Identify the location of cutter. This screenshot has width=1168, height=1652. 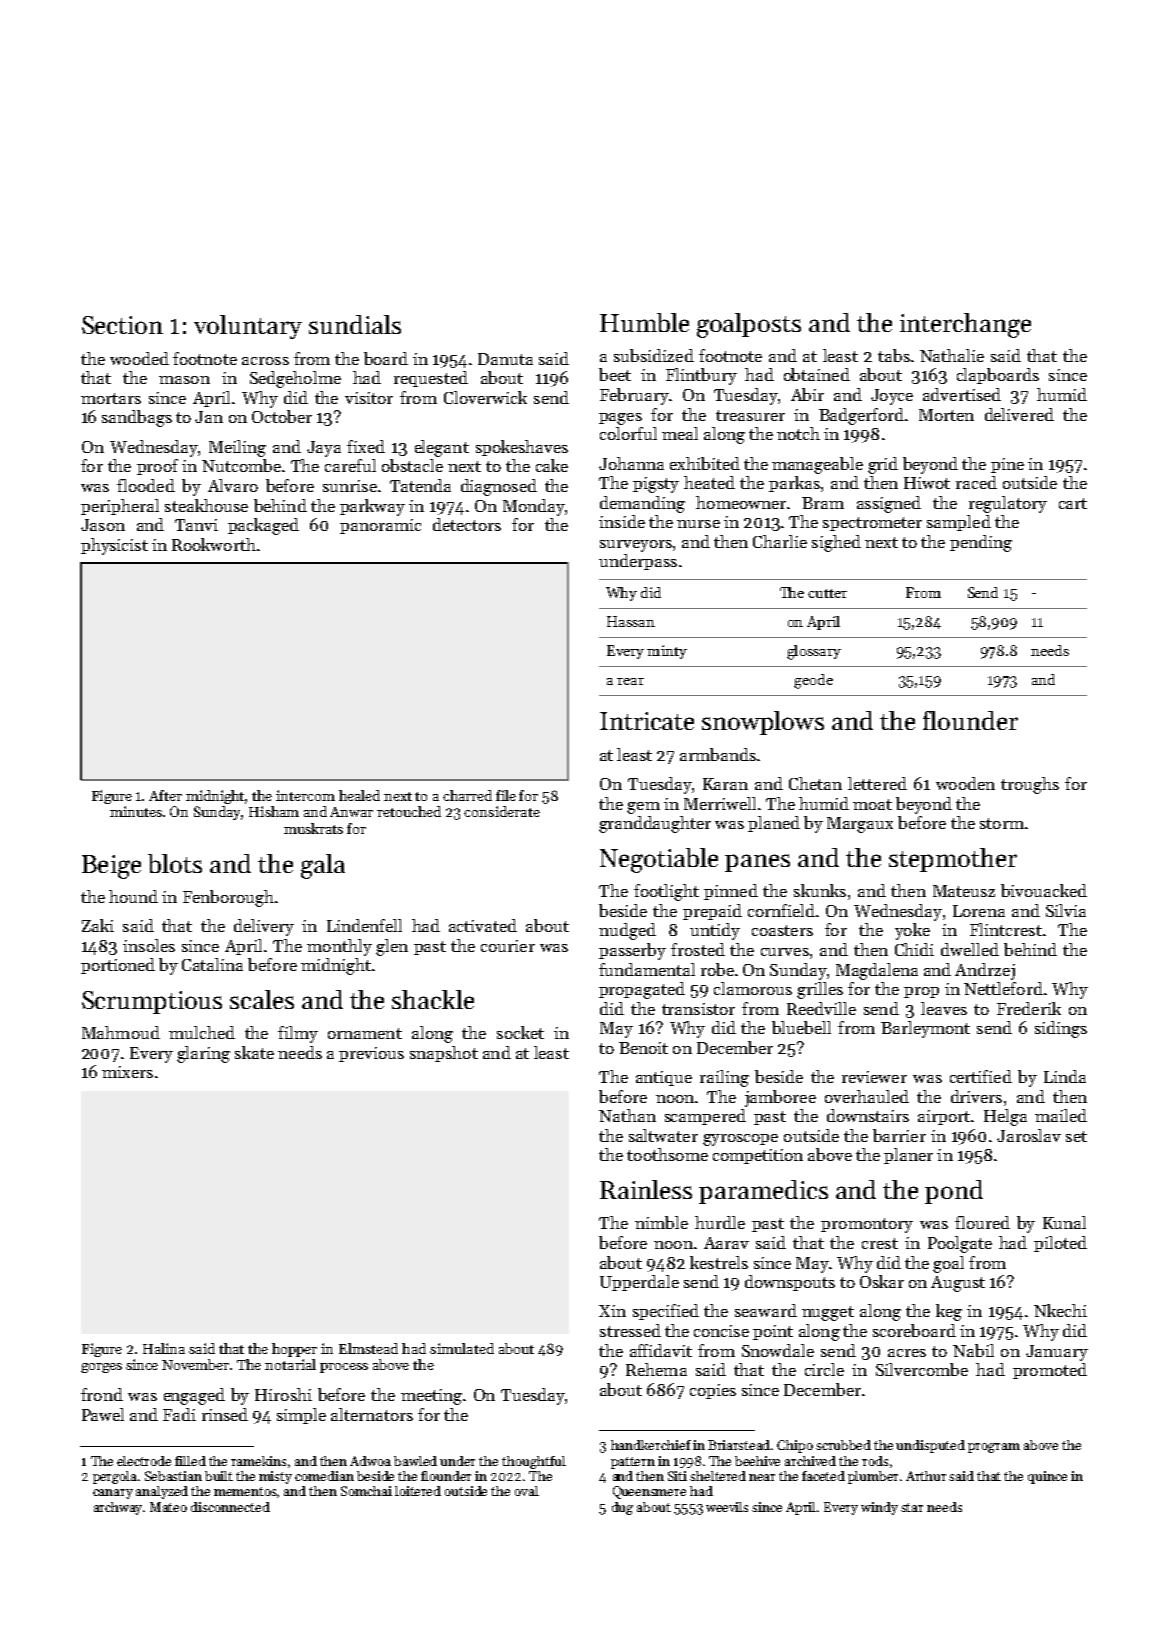
(827, 593).
